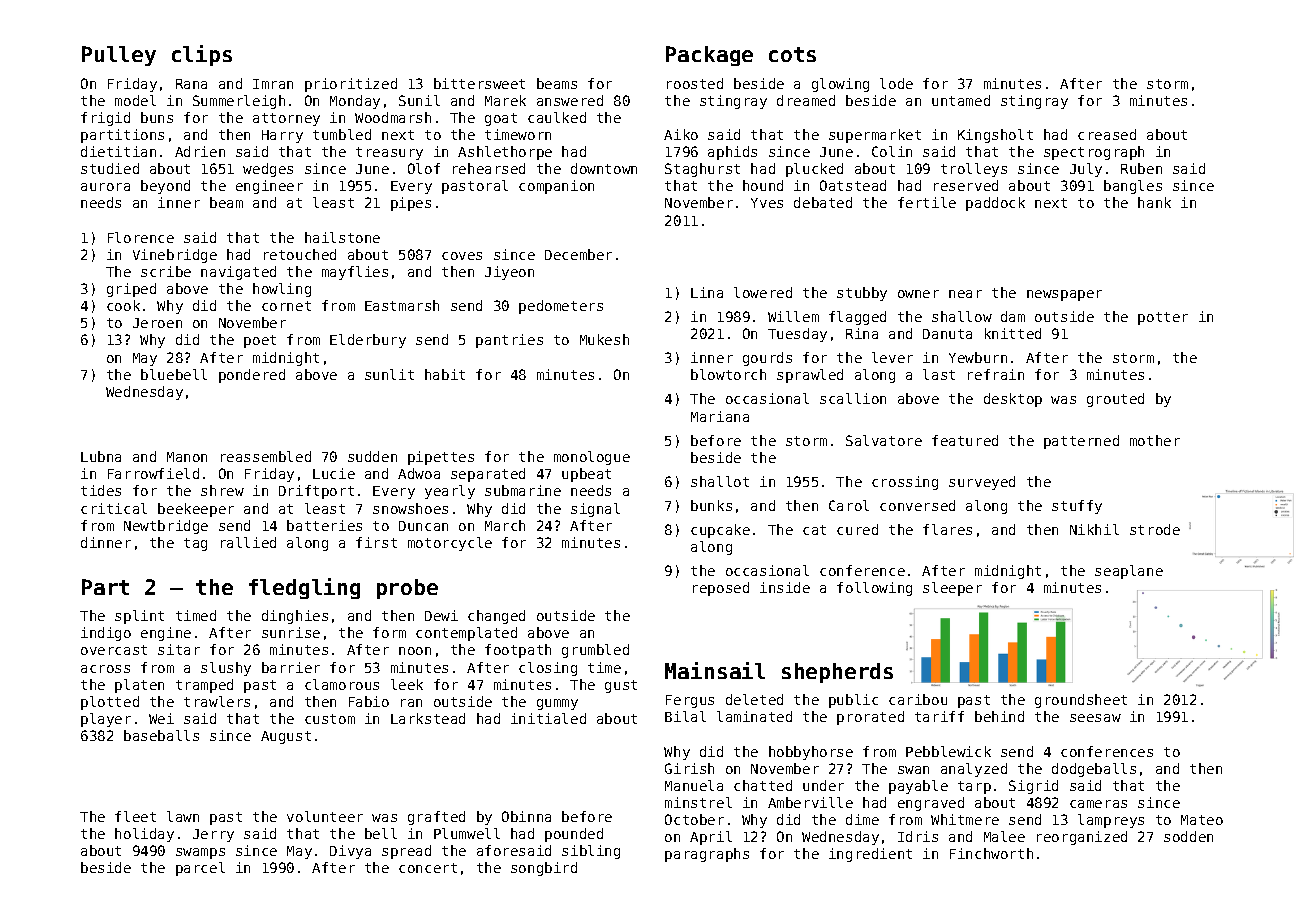 Image resolution: width=1308 pixels, height=924 pixels. What do you see at coordinates (592, 458) in the screenshot?
I see `monologue` at bounding box center [592, 458].
